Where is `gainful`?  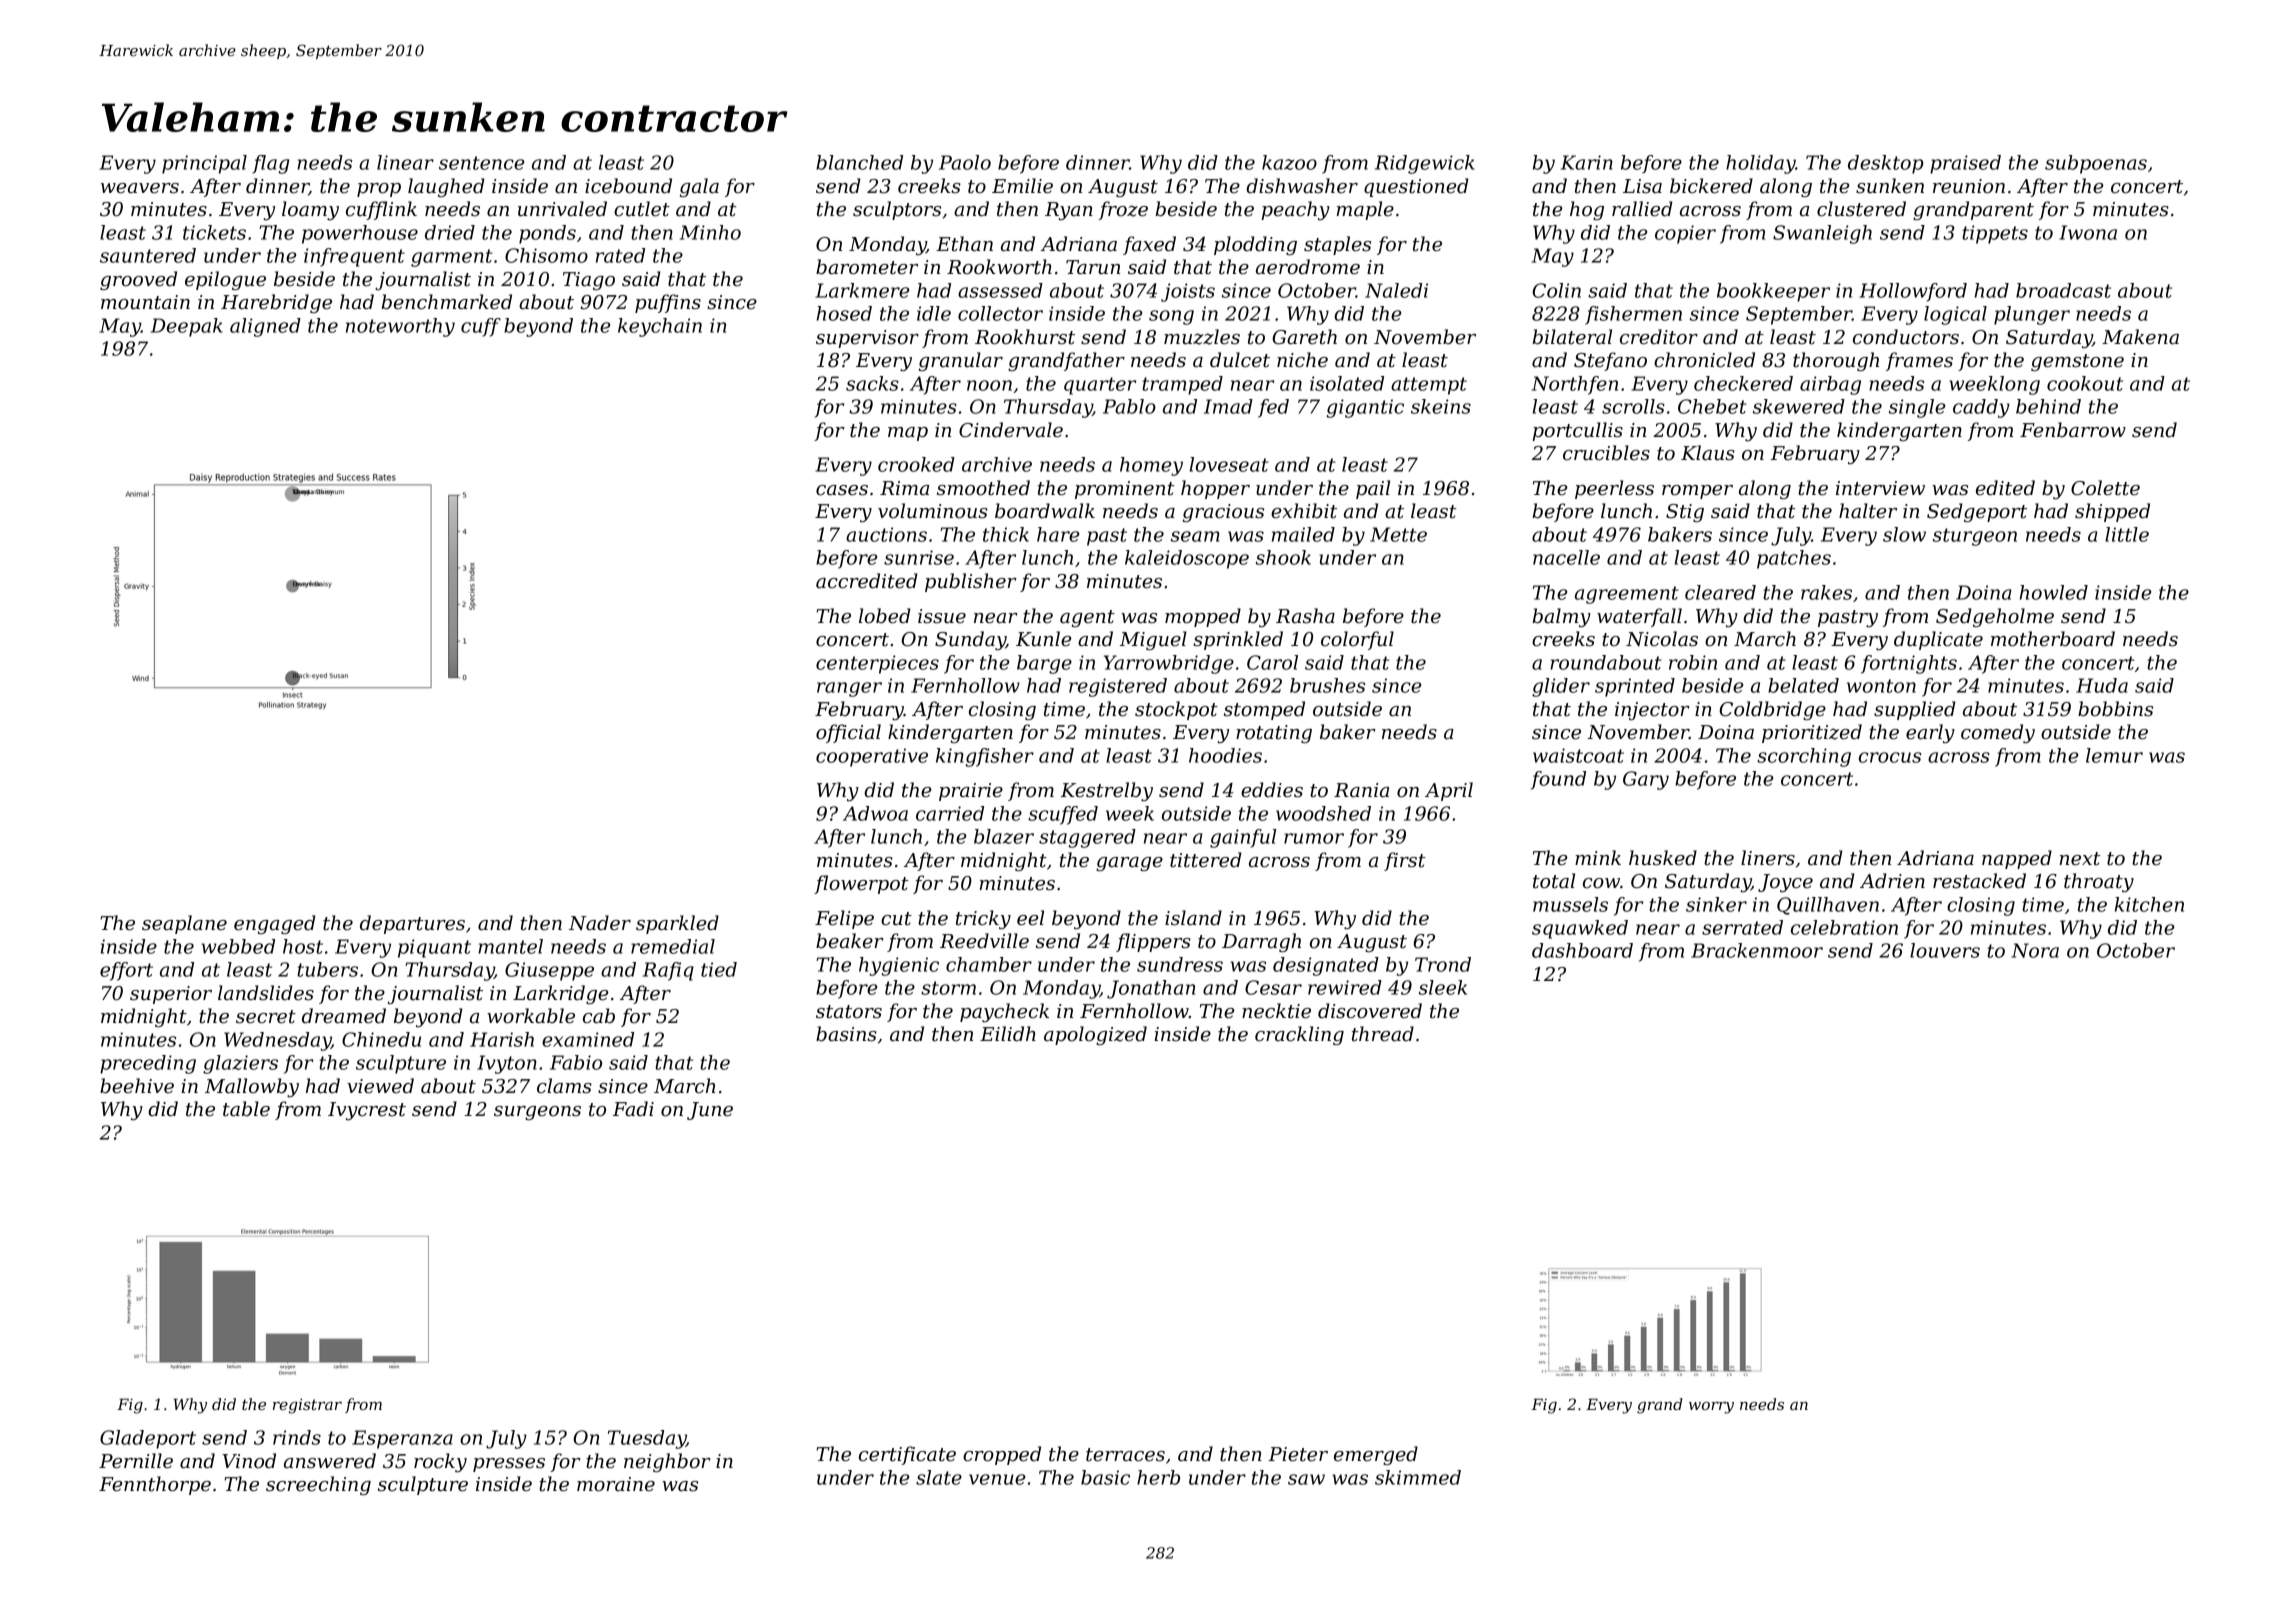
gainful is located at coordinates (1243, 838).
